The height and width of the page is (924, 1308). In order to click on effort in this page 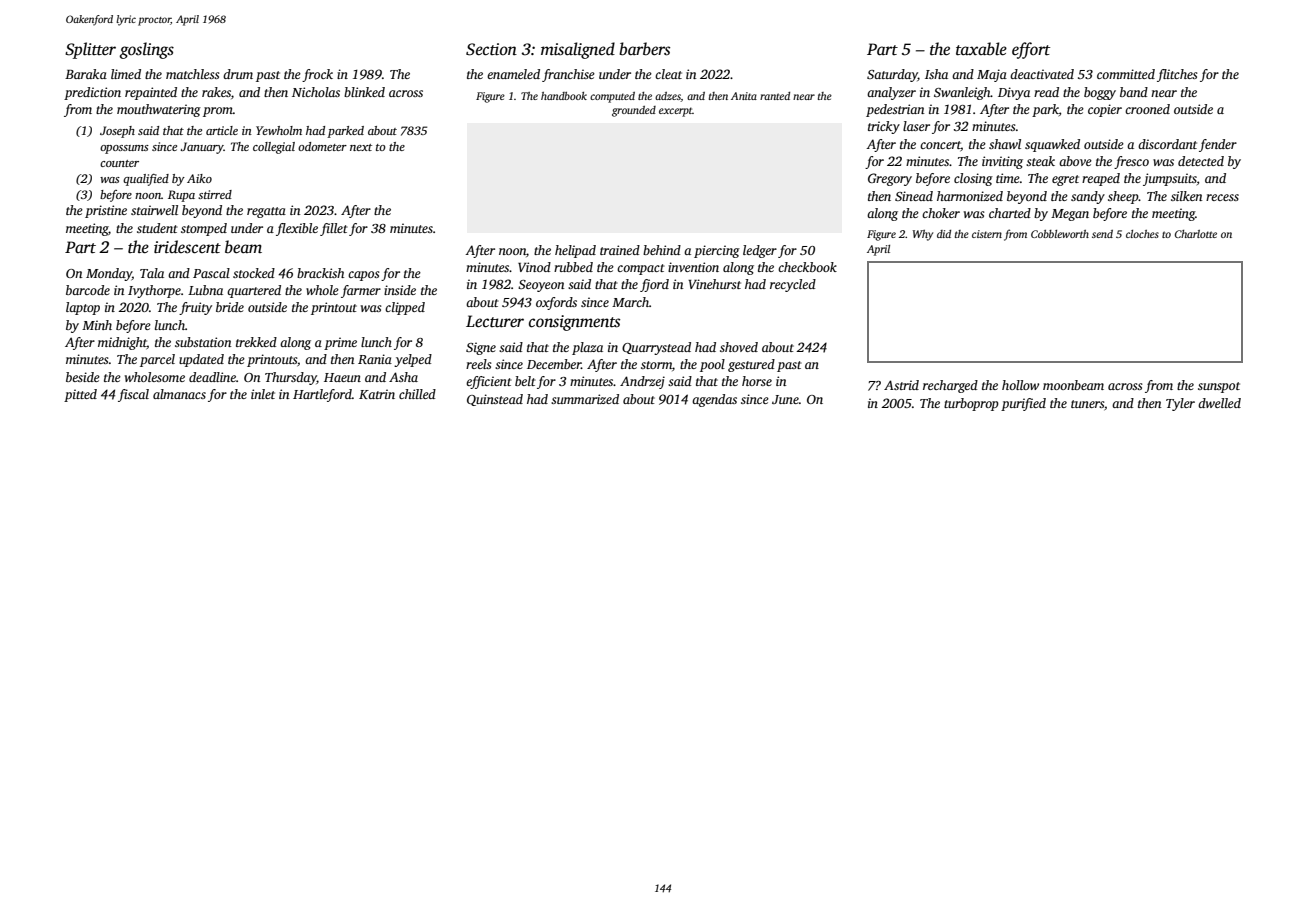, I will do `click(1031, 50)`.
